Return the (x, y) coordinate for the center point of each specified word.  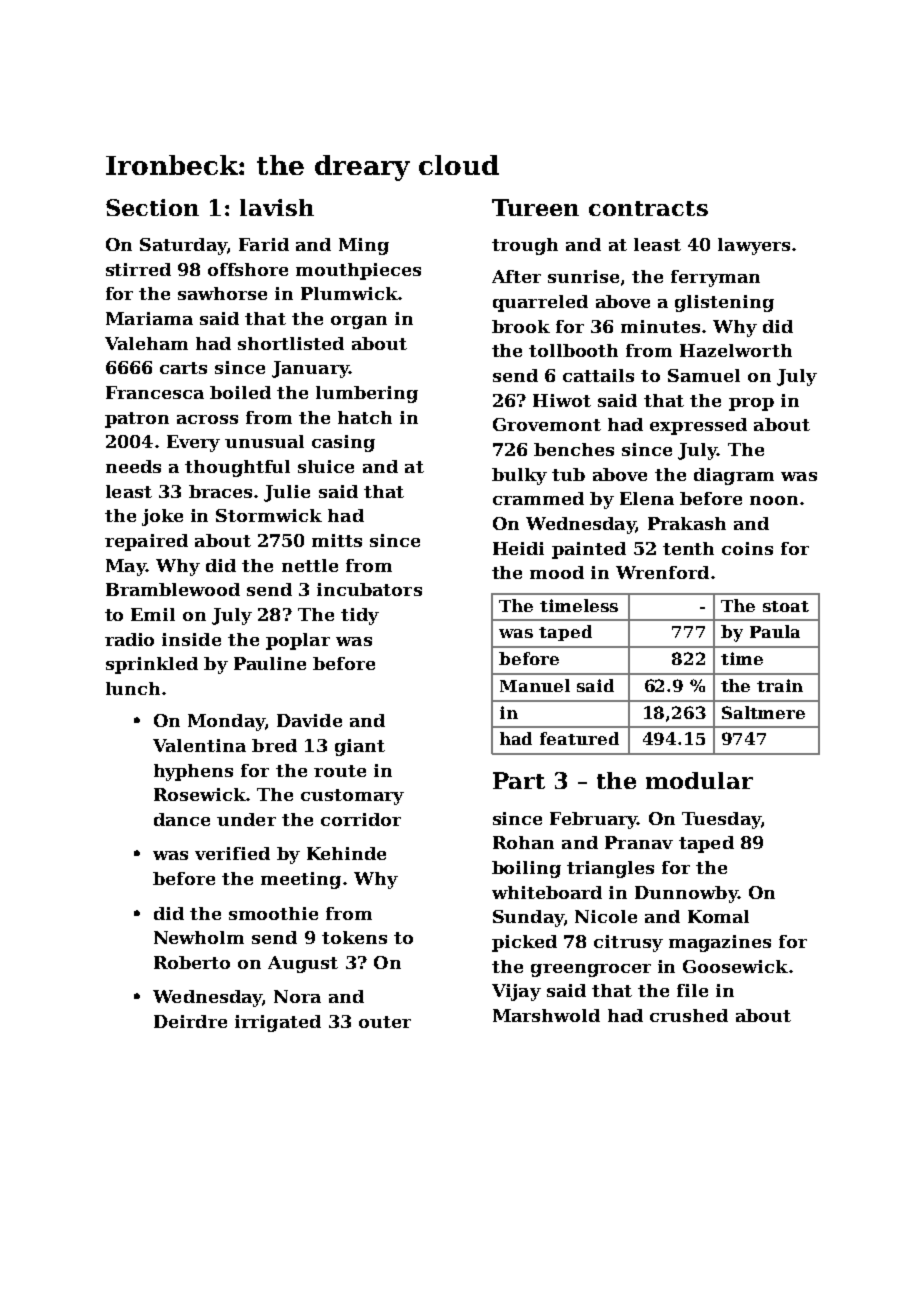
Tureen (535, 207)
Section (152, 207)
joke (162, 517)
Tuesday (721, 820)
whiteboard (547, 892)
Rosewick (200, 794)
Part (519, 780)
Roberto (192, 962)
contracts (648, 208)
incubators (369, 589)
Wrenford (662, 572)
